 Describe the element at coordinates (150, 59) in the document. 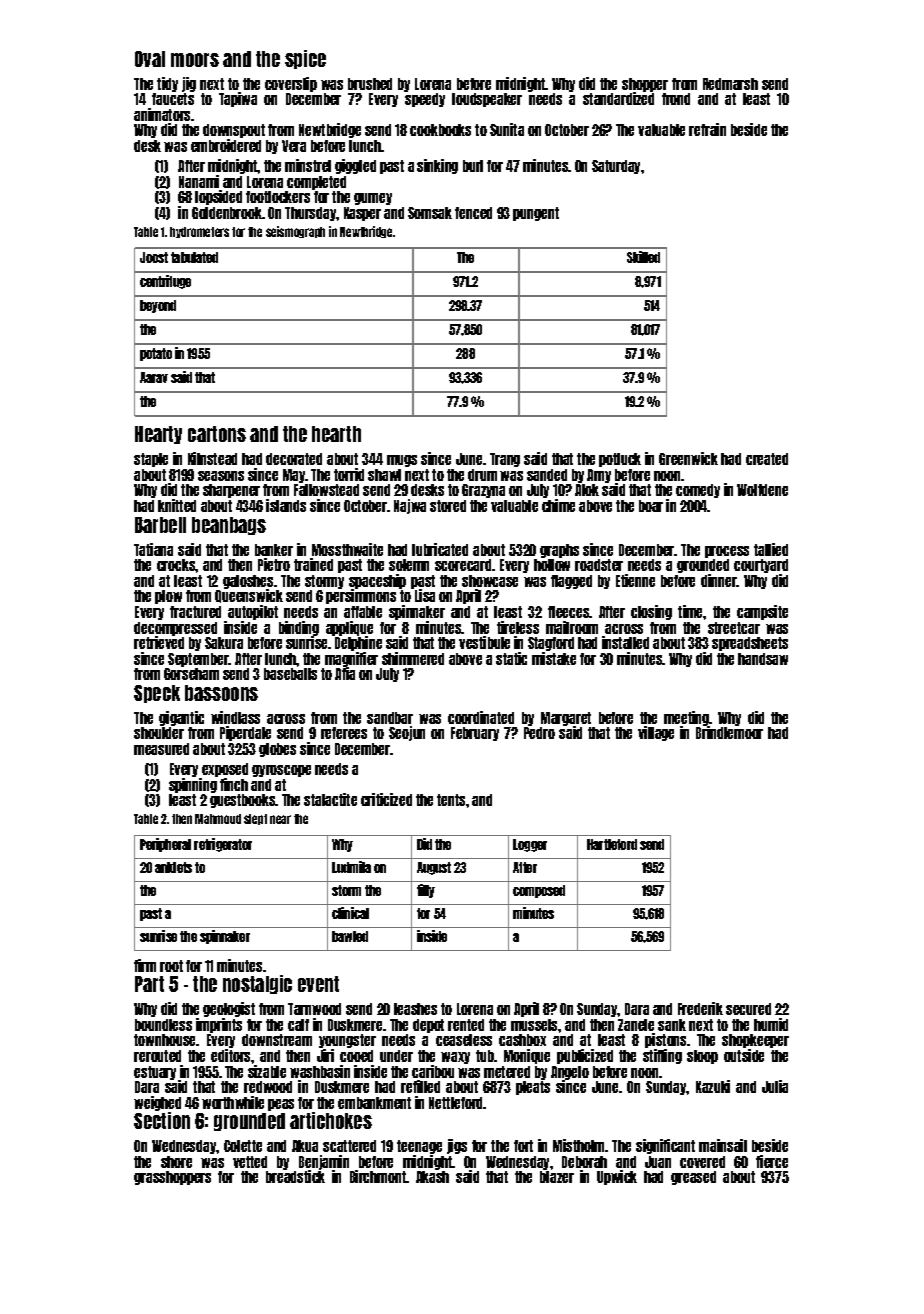

I see `Oval` at that location.
